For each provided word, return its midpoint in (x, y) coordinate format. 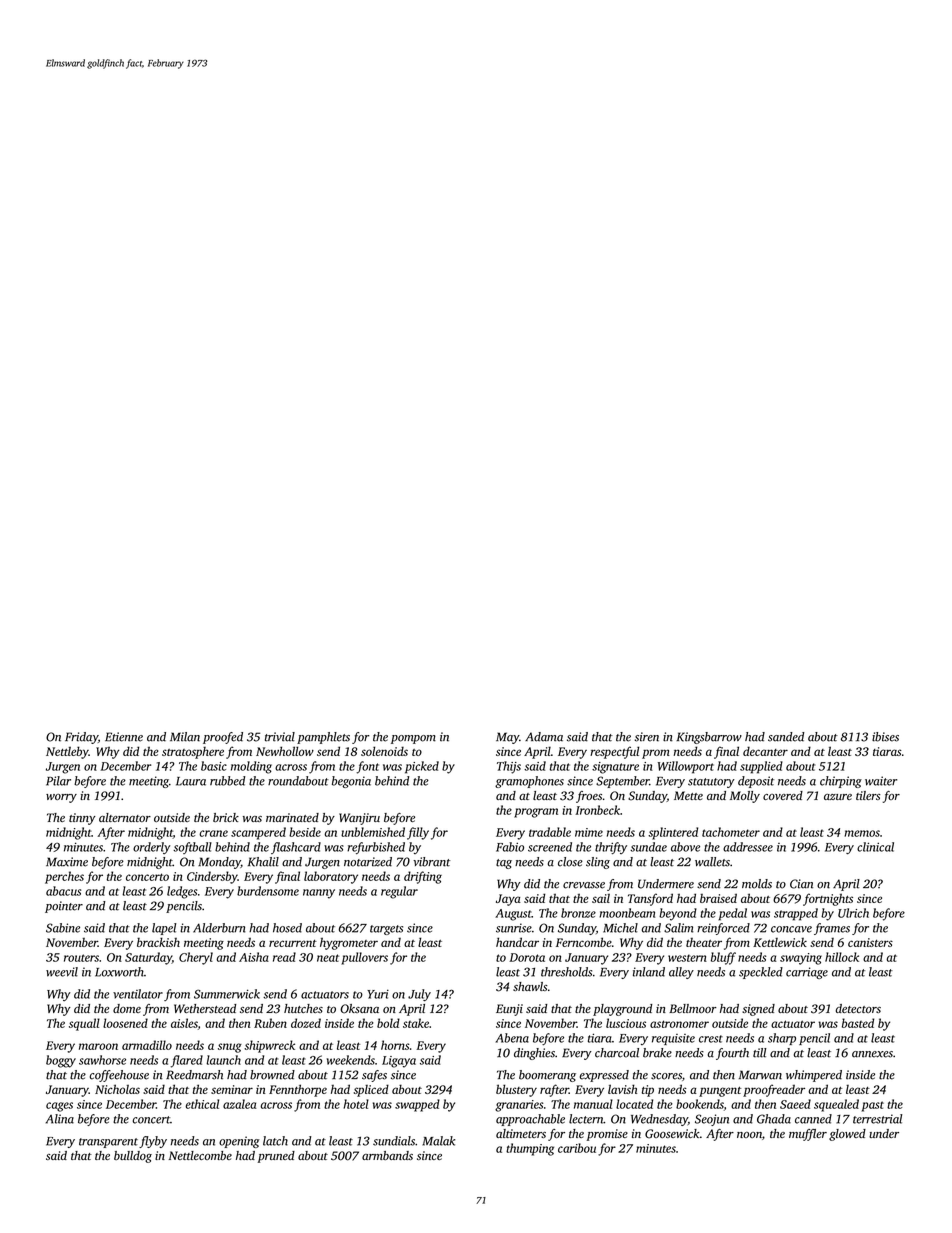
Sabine (63, 928)
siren (646, 737)
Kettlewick (780, 942)
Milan (185, 737)
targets (386, 930)
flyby (153, 1142)
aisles (184, 1023)
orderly (151, 848)
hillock (842, 957)
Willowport (686, 767)
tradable (550, 832)
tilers (868, 795)
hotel (356, 1104)
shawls (530, 986)
